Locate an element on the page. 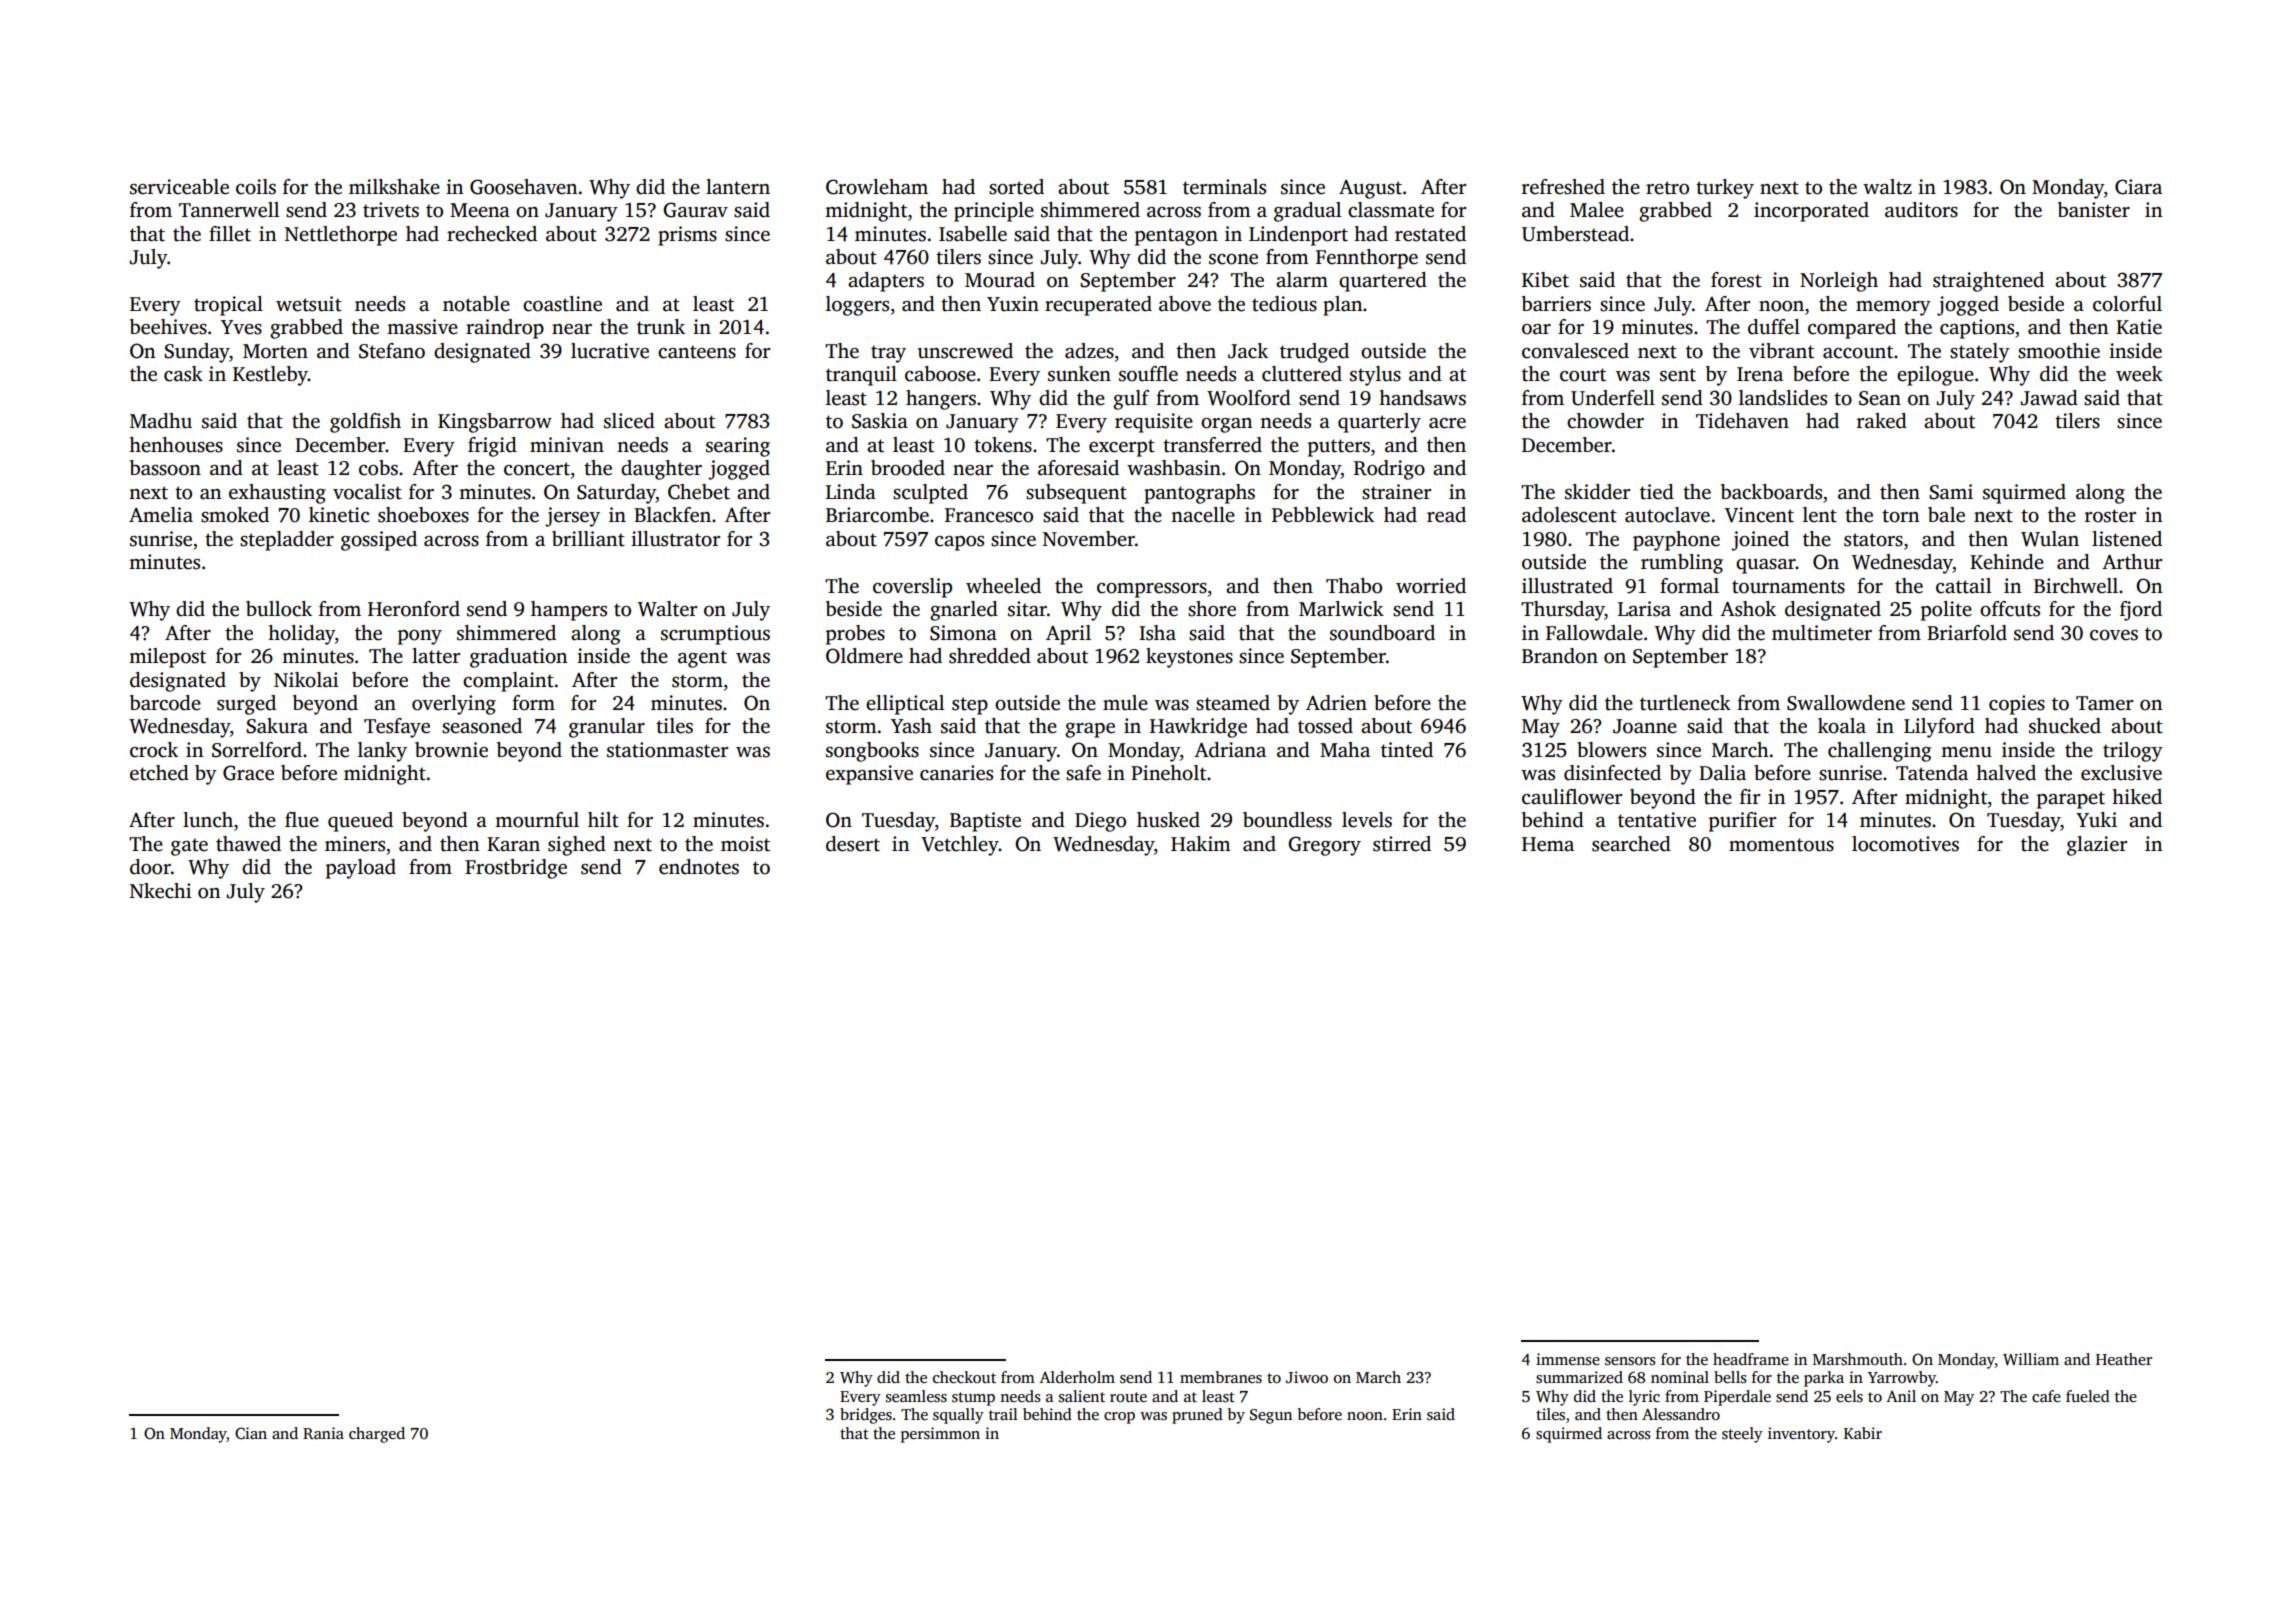  momentous is located at coordinates (1781, 845).
